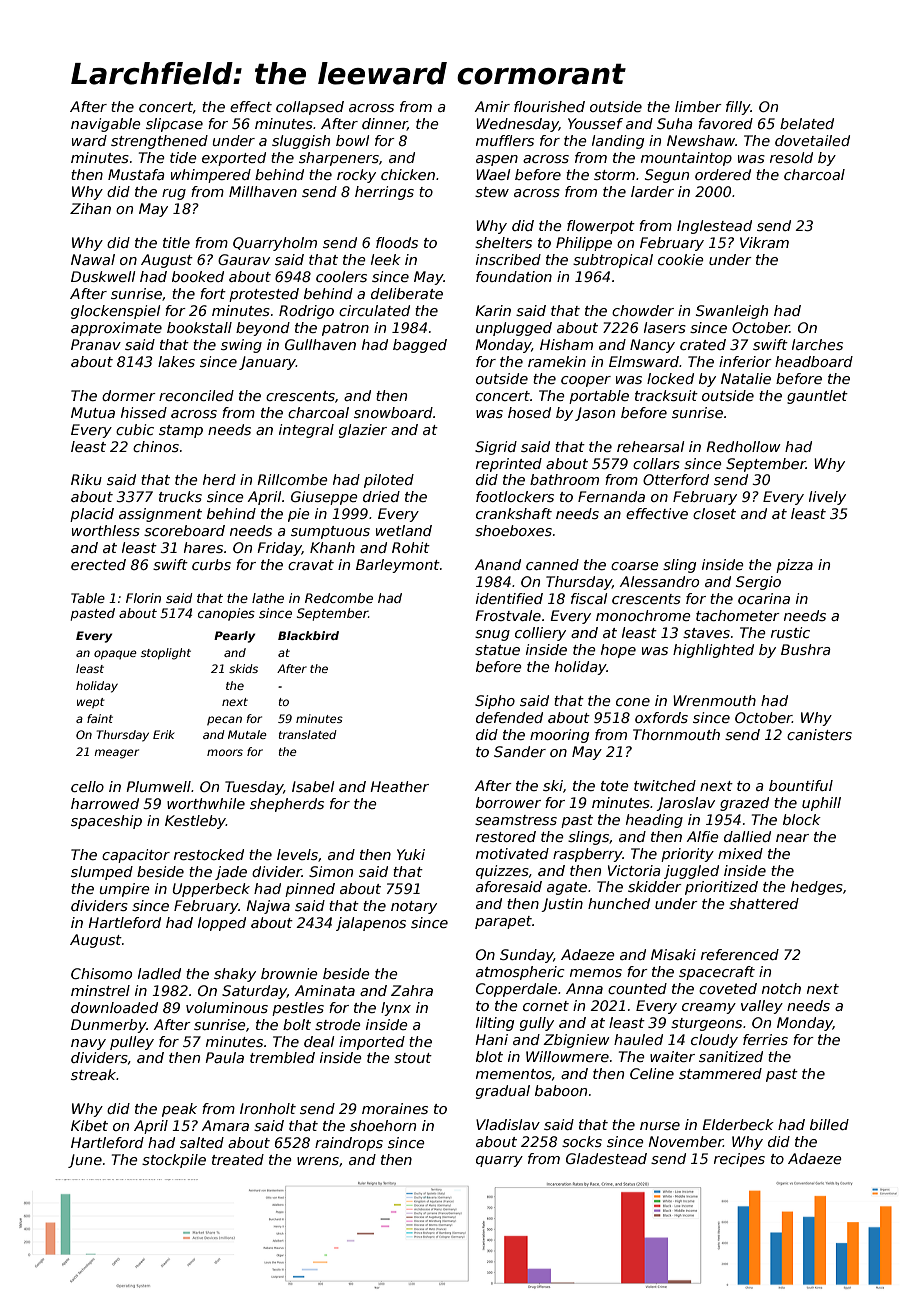  Describe the element at coordinates (105, 125) in the document. I see `navigable` at that location.
